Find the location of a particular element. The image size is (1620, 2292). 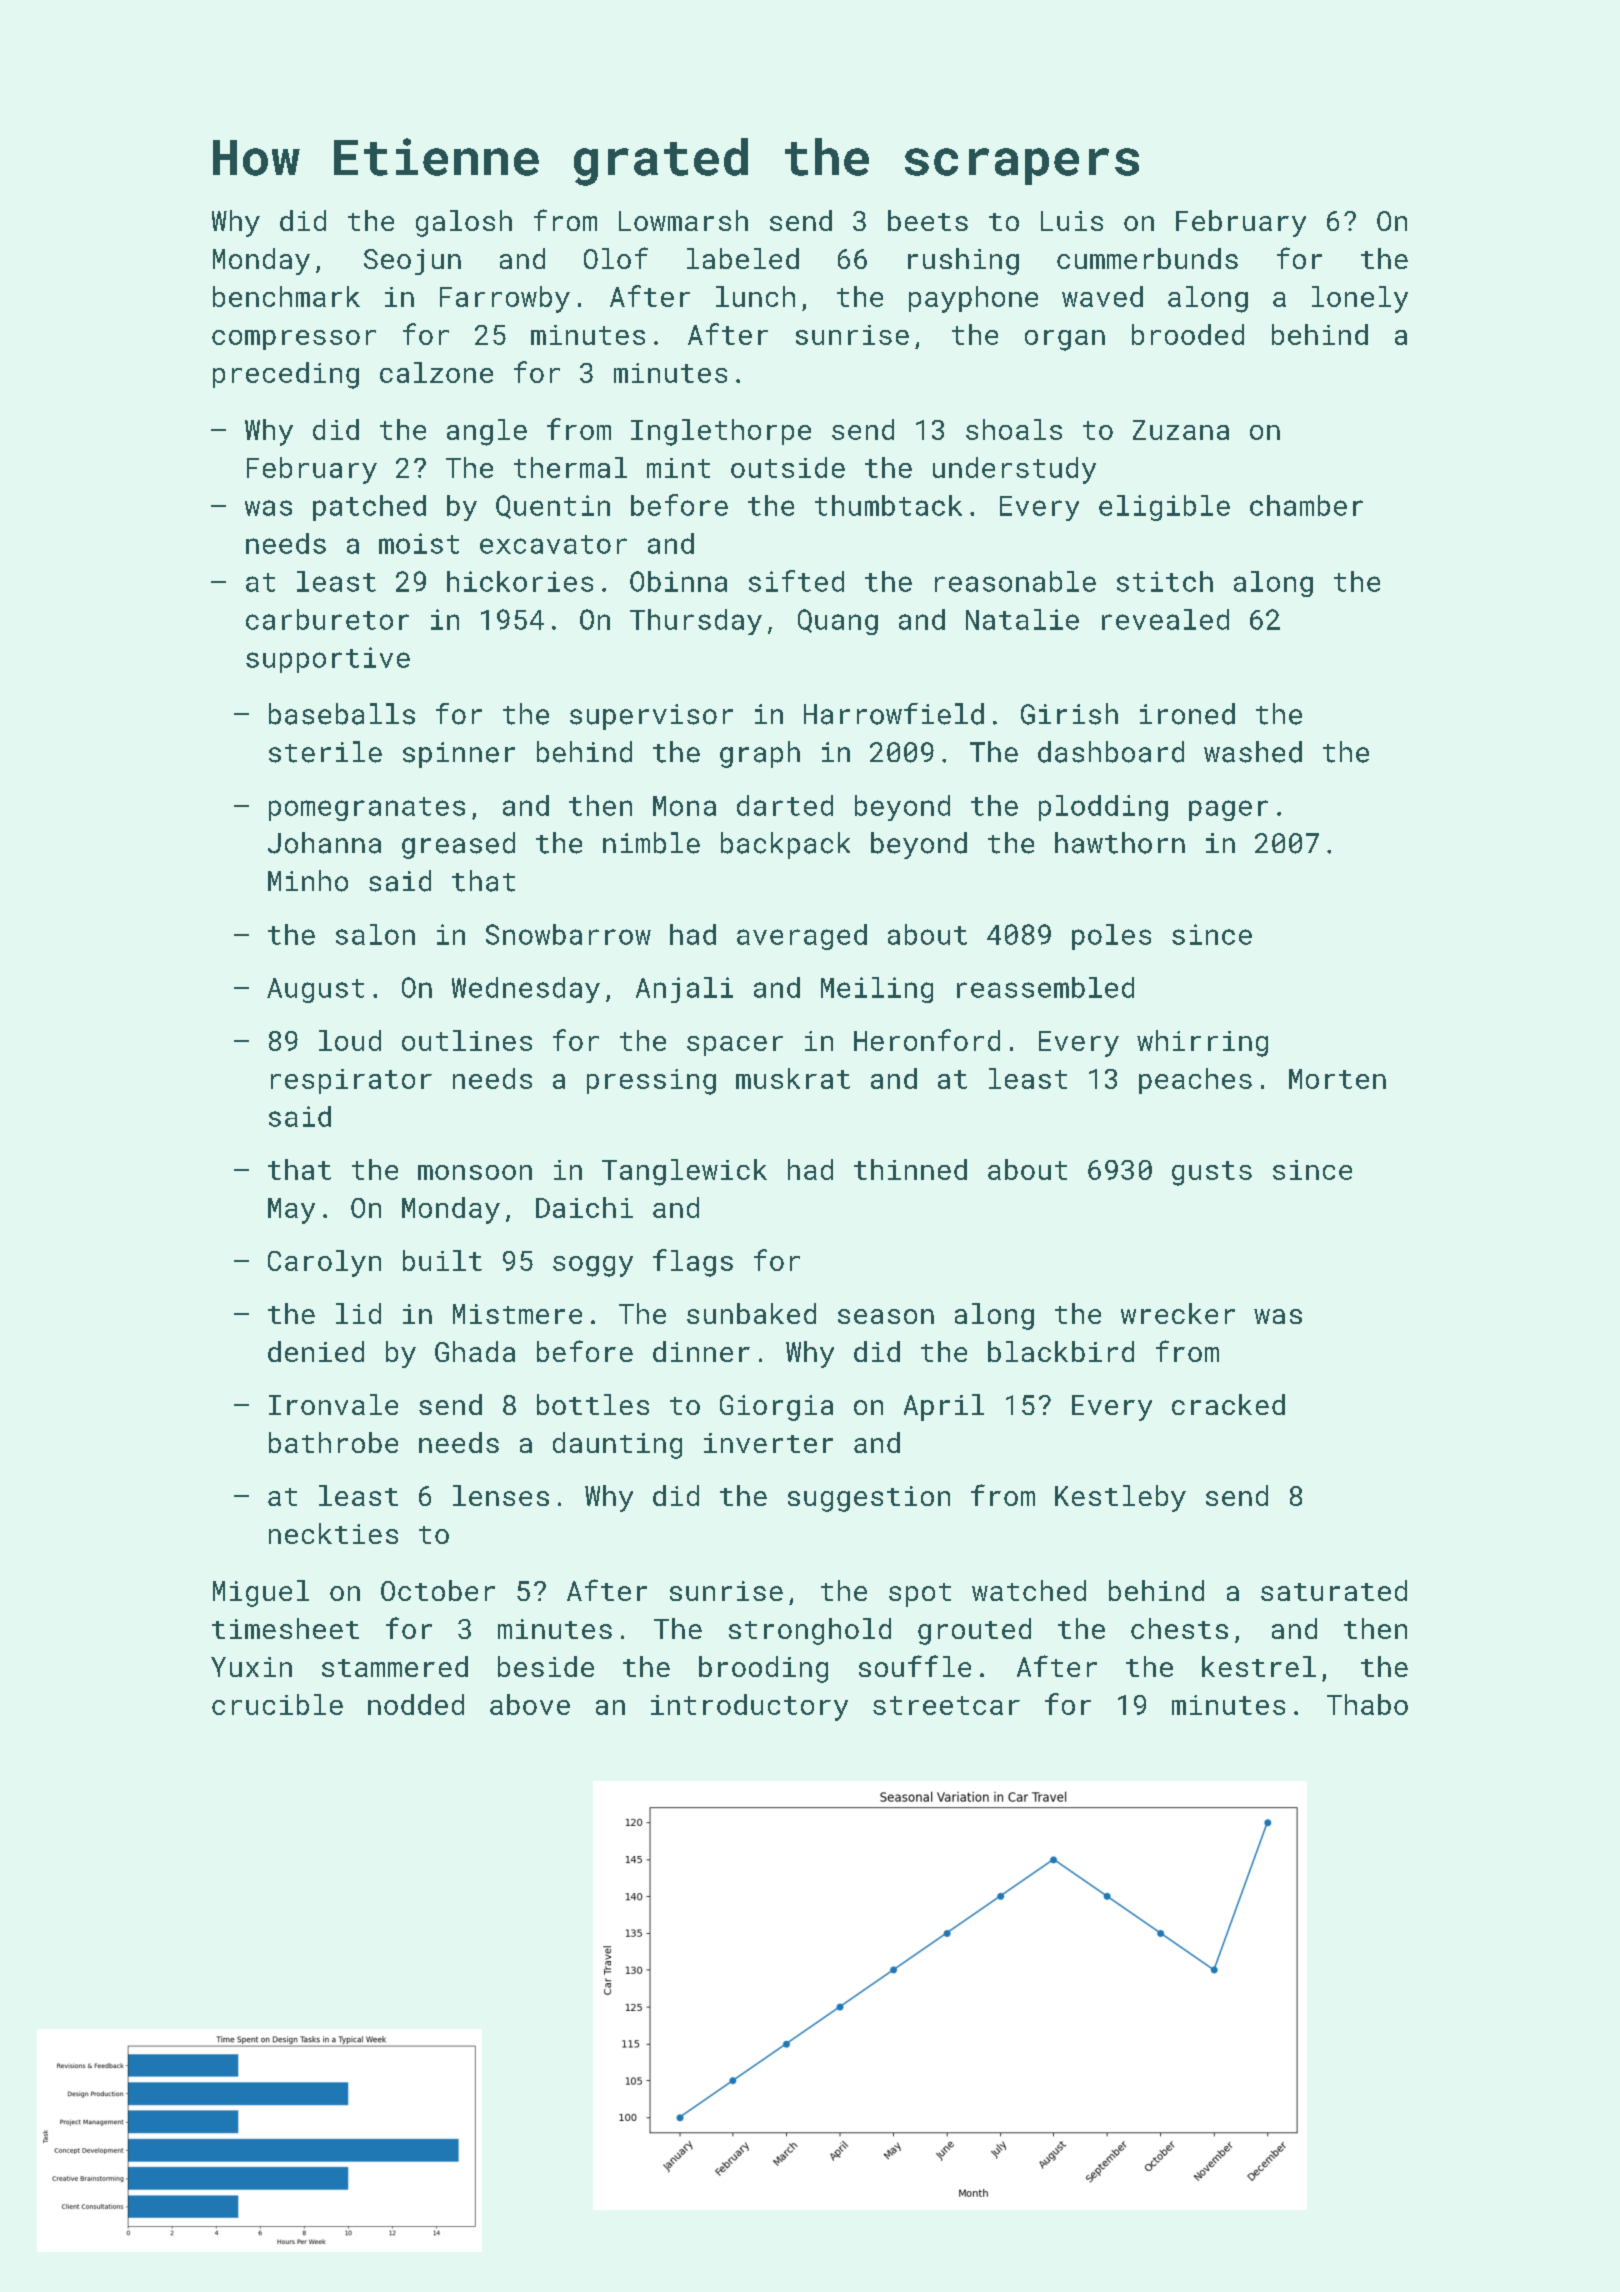

beets is located at coordinates (928, 220).
